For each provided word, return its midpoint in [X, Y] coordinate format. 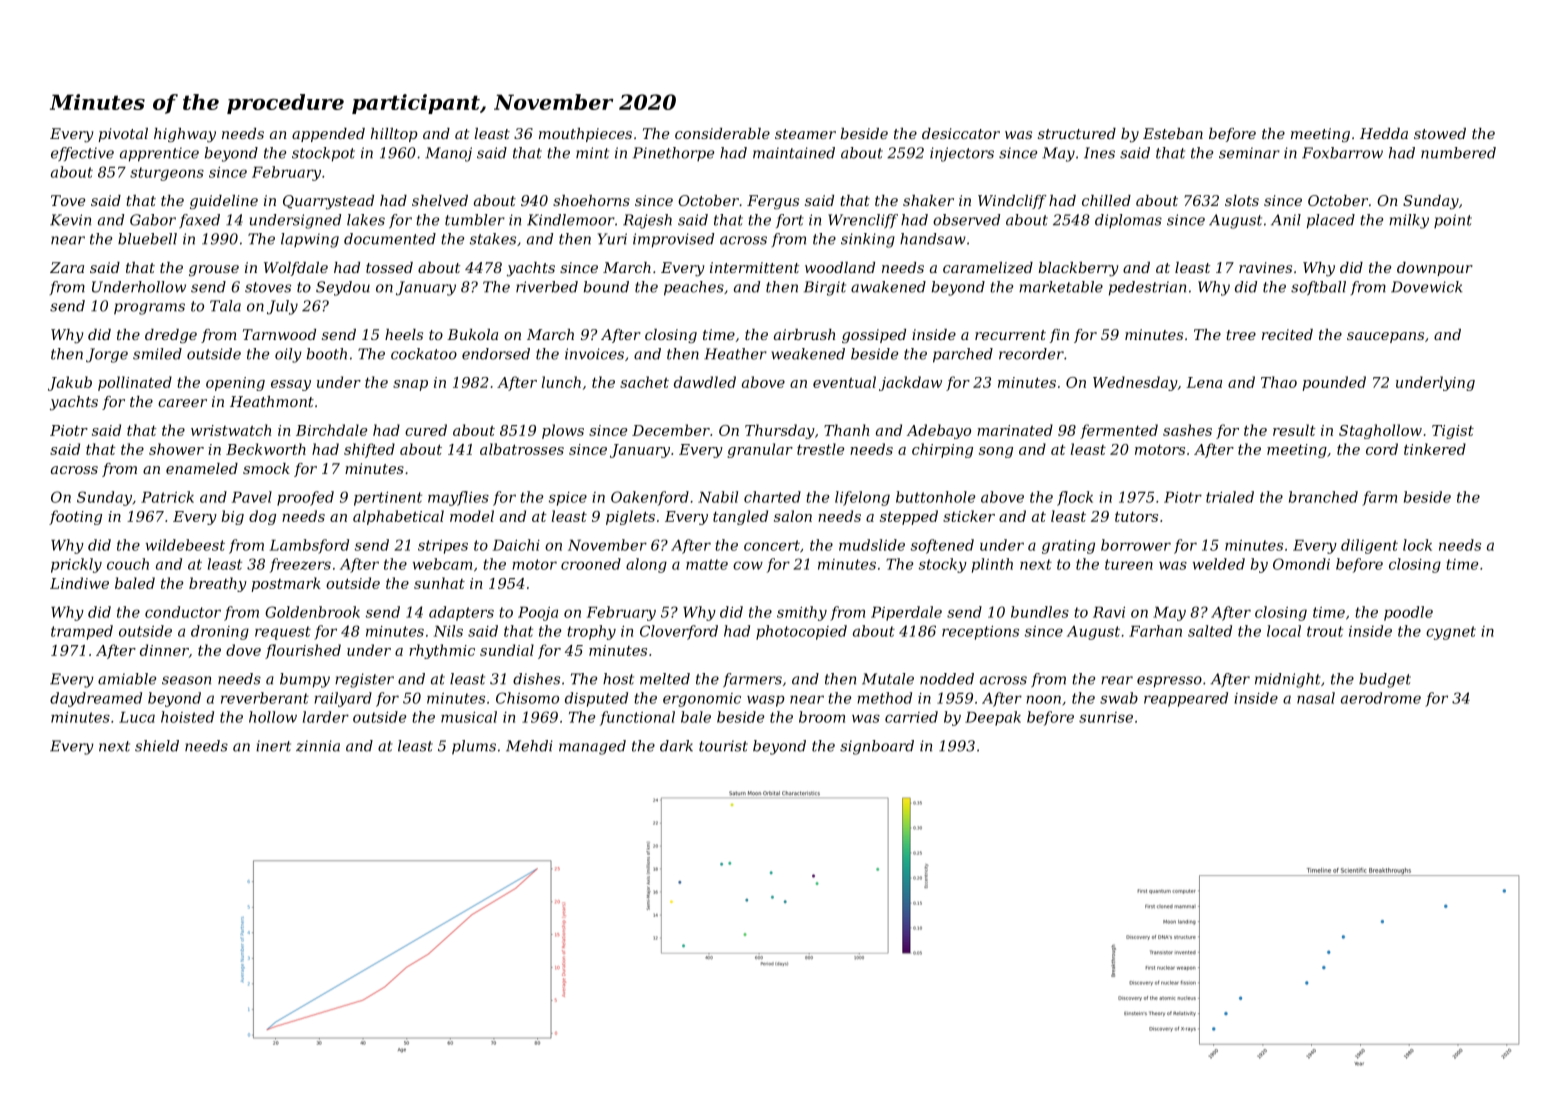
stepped [909, 517]
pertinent [388, 499]
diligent [1369, 546]
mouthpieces [585, 135]
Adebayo [939, 431]
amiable [127, 679]
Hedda [1384, 133]
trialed [1230, 497]
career [182, 403]
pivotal [123, 135]
